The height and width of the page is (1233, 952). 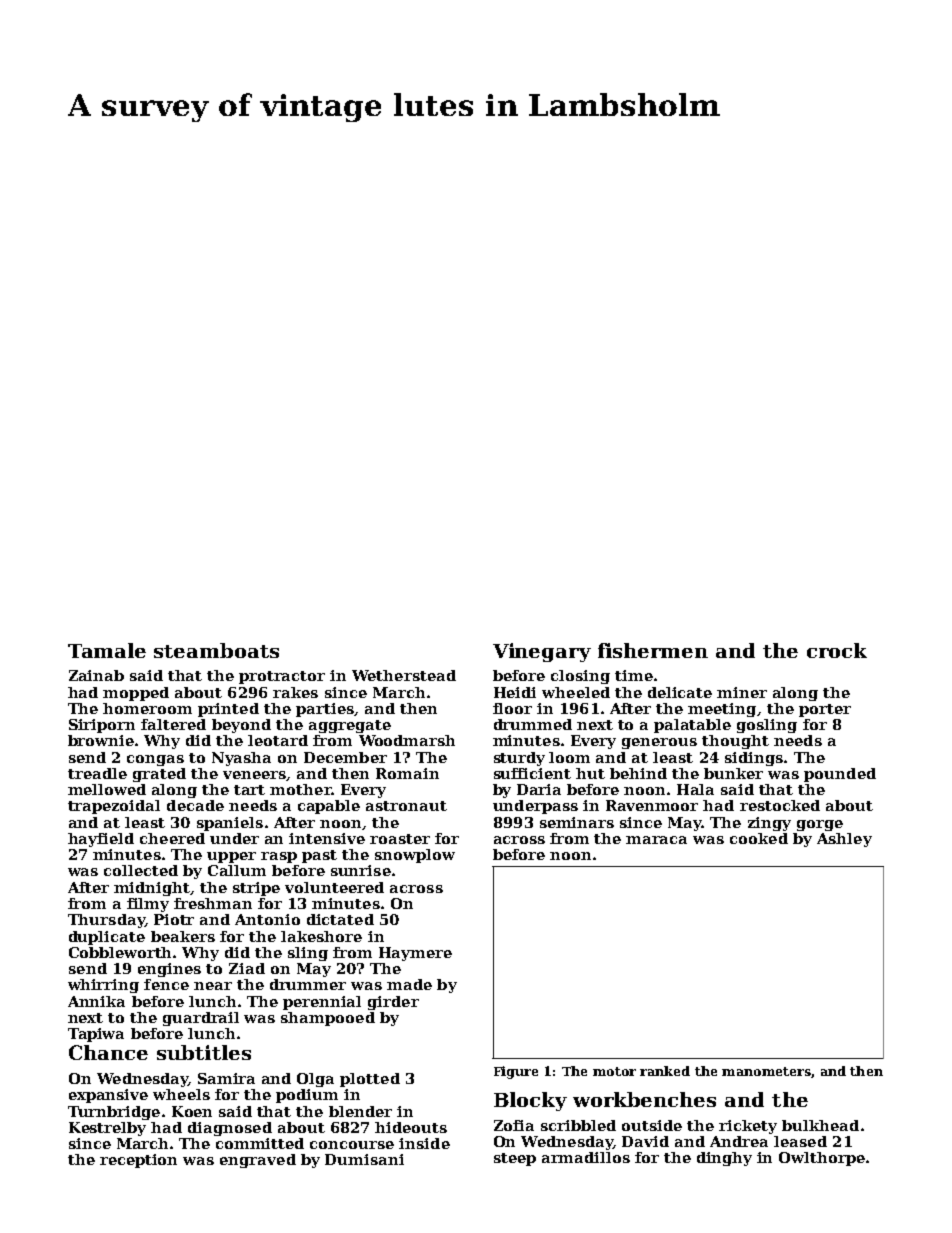 What do you see at coordinates (407, 740) in the page?
I see `Woodmarsh` at bounding box center [407, 740].
